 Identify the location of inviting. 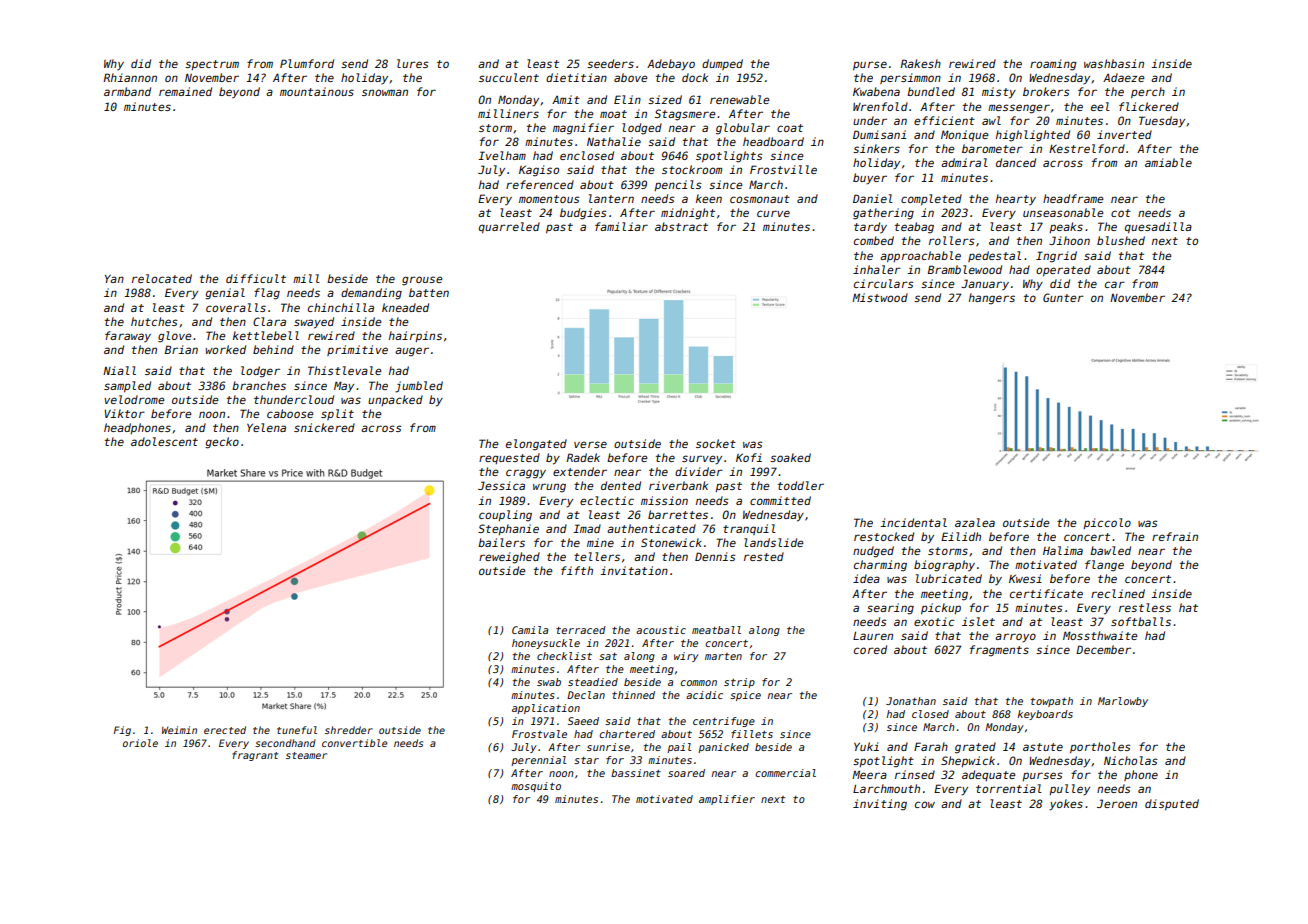
(880, 805).
